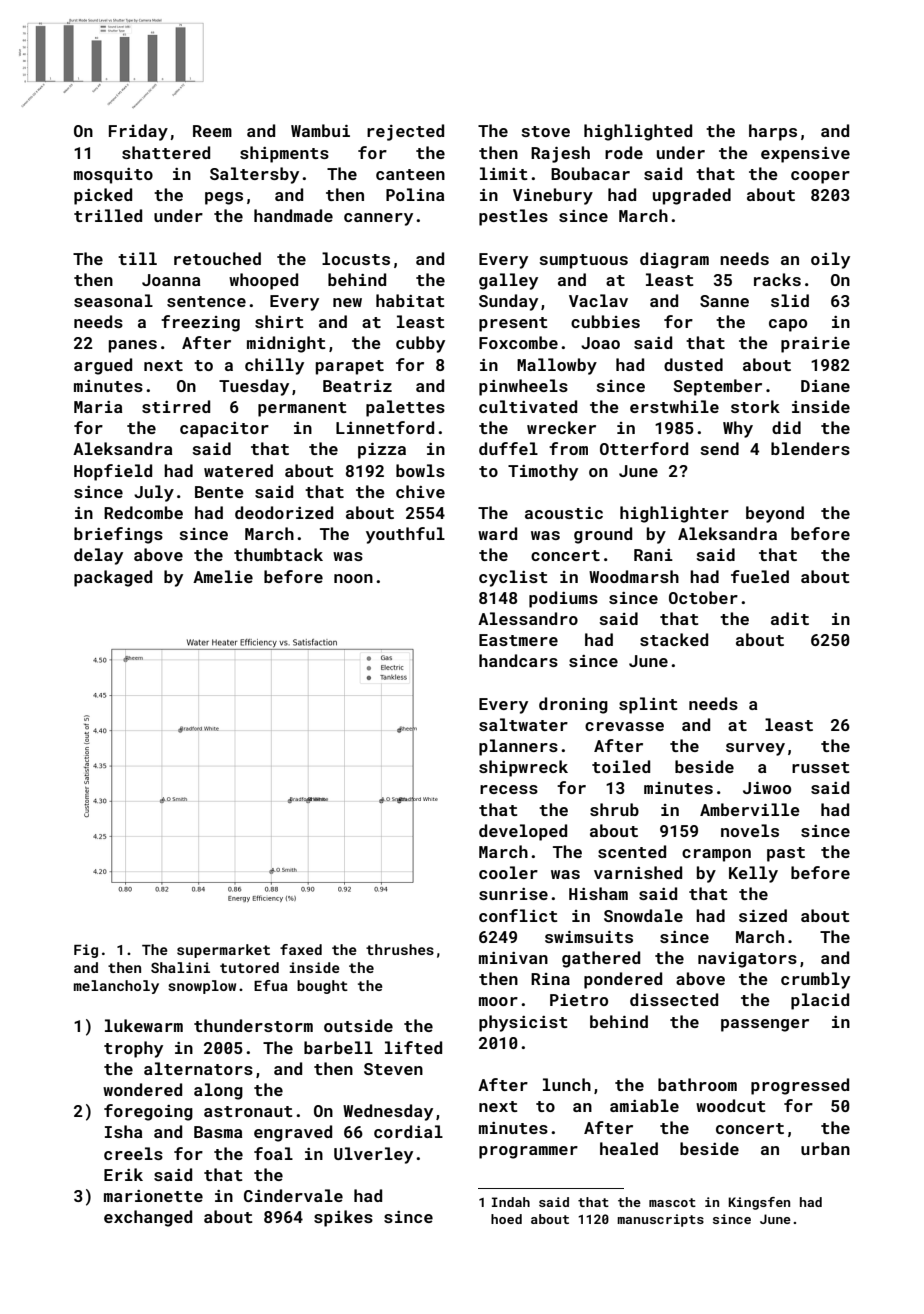 Image resolution: width=924 pixels, height=1314 pixels. Describe the element at coordinates (759, 1203) in the screenshot. I see `Kingsfen` at that location.
